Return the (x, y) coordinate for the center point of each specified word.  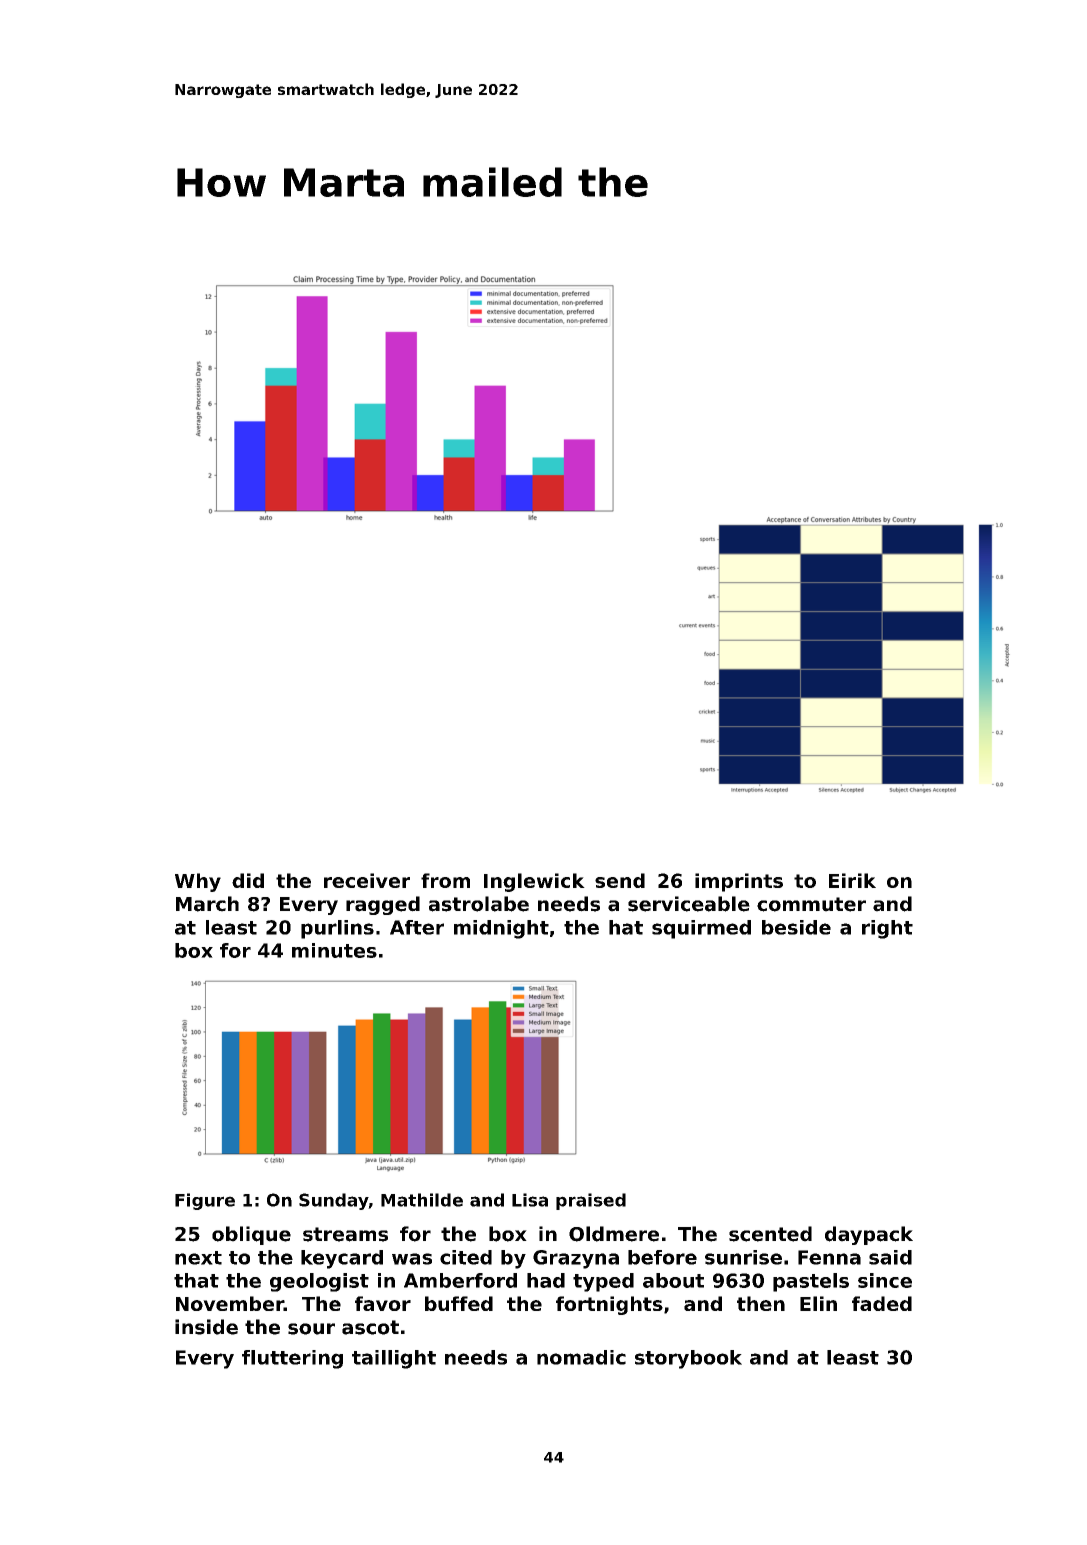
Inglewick (534, 882)
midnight (501, 929)
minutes (334, 950)
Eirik (852, 880)
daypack (869, 1235)
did (248, 880)
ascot (370, 1327)
